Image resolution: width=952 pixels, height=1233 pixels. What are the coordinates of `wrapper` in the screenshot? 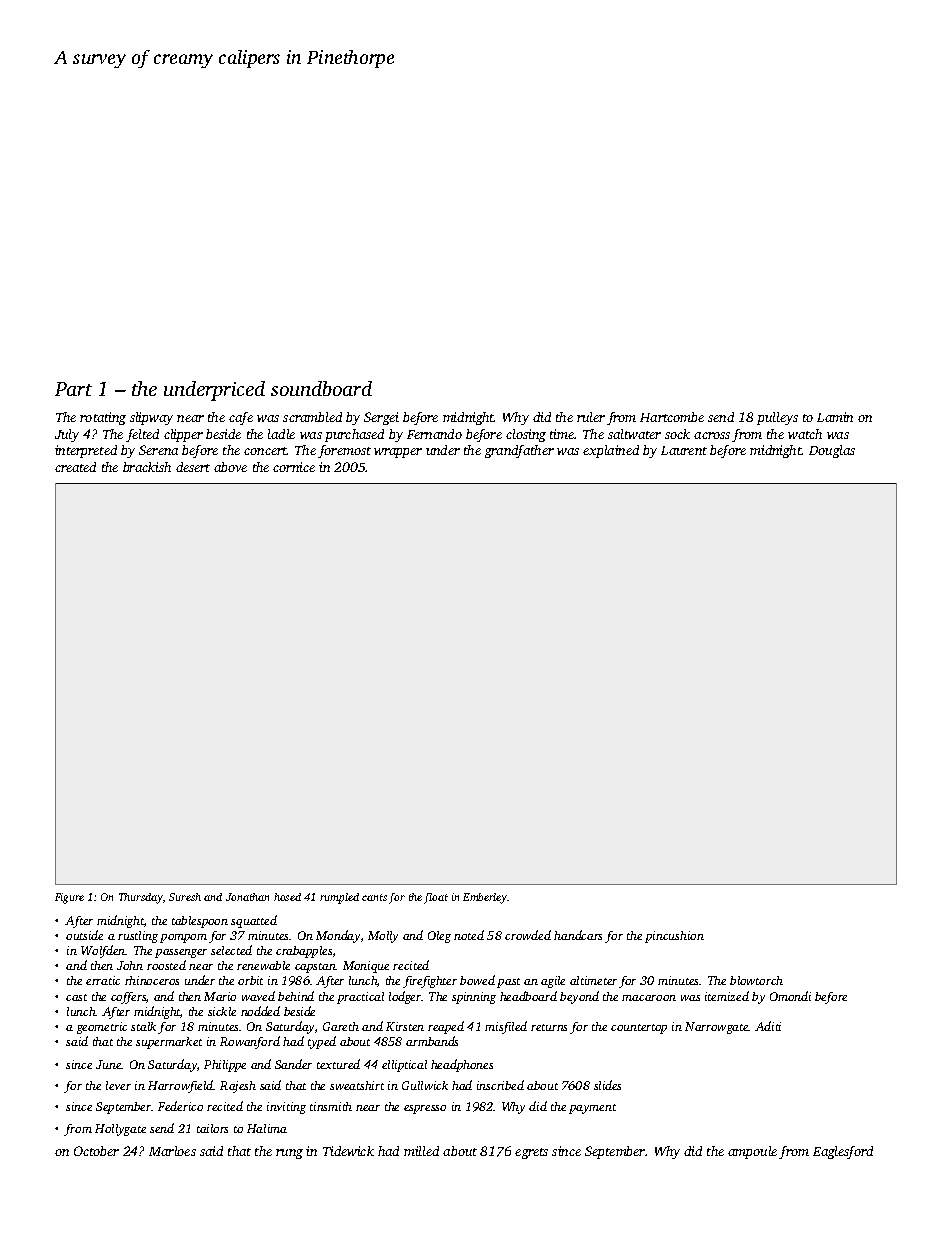 It's located at (398, 453).
